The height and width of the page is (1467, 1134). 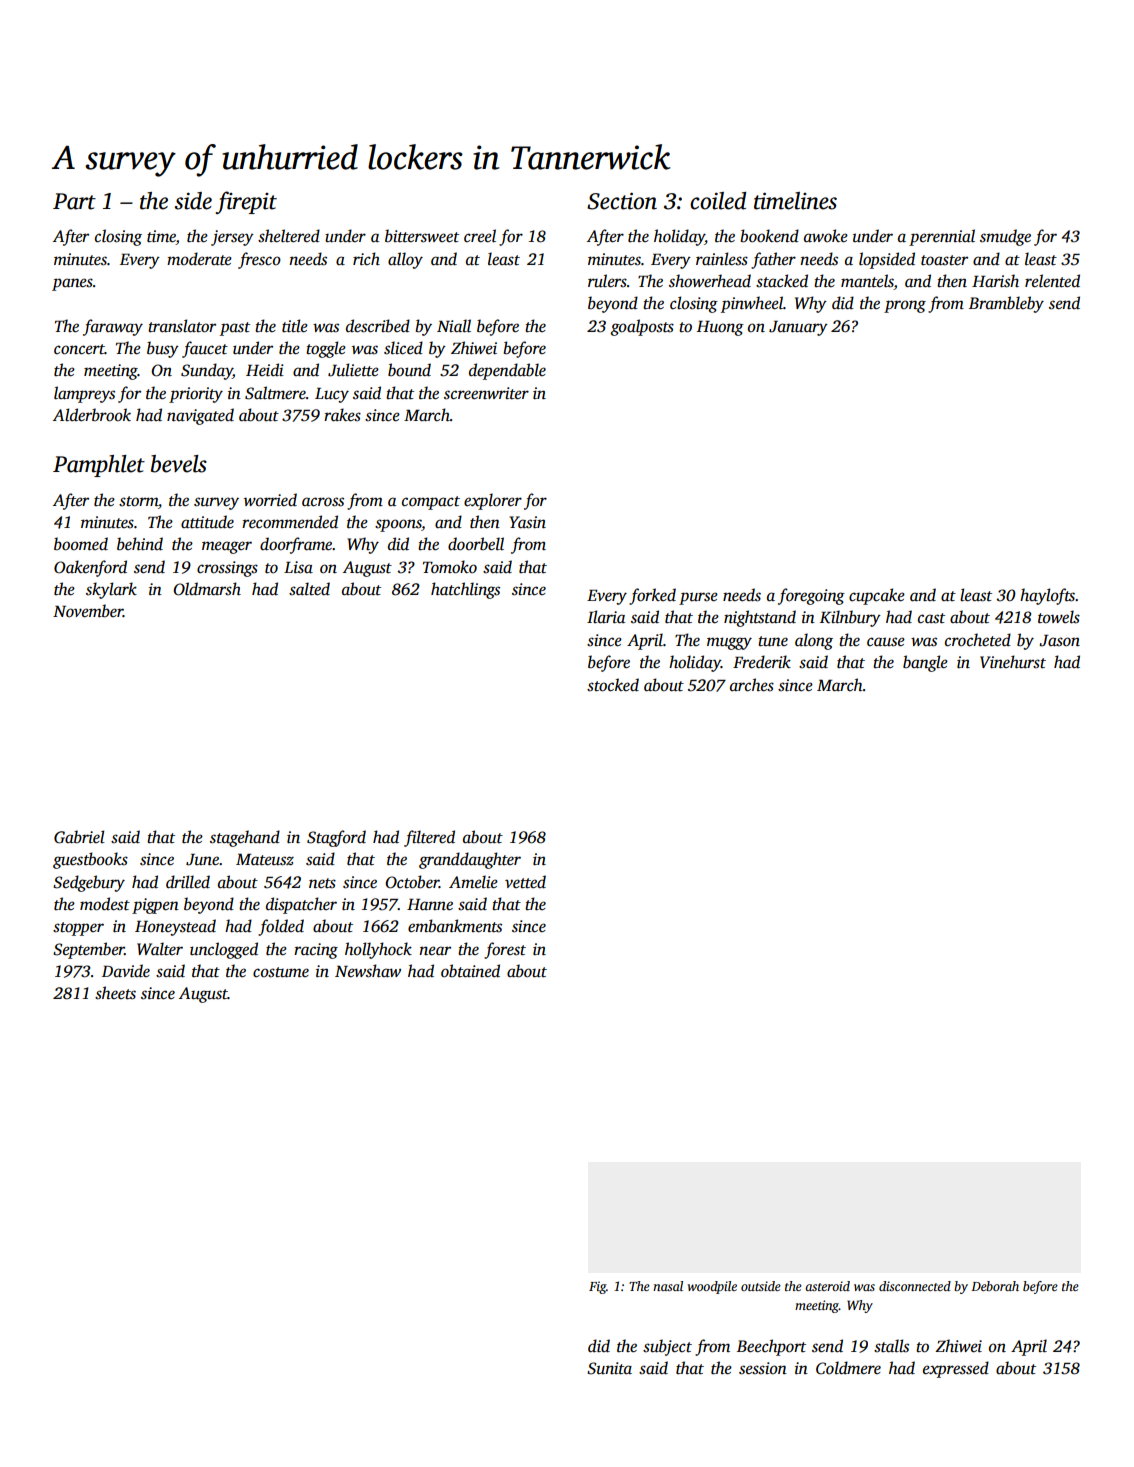 I want to click on Fig, so click(x=597, y=1287).
